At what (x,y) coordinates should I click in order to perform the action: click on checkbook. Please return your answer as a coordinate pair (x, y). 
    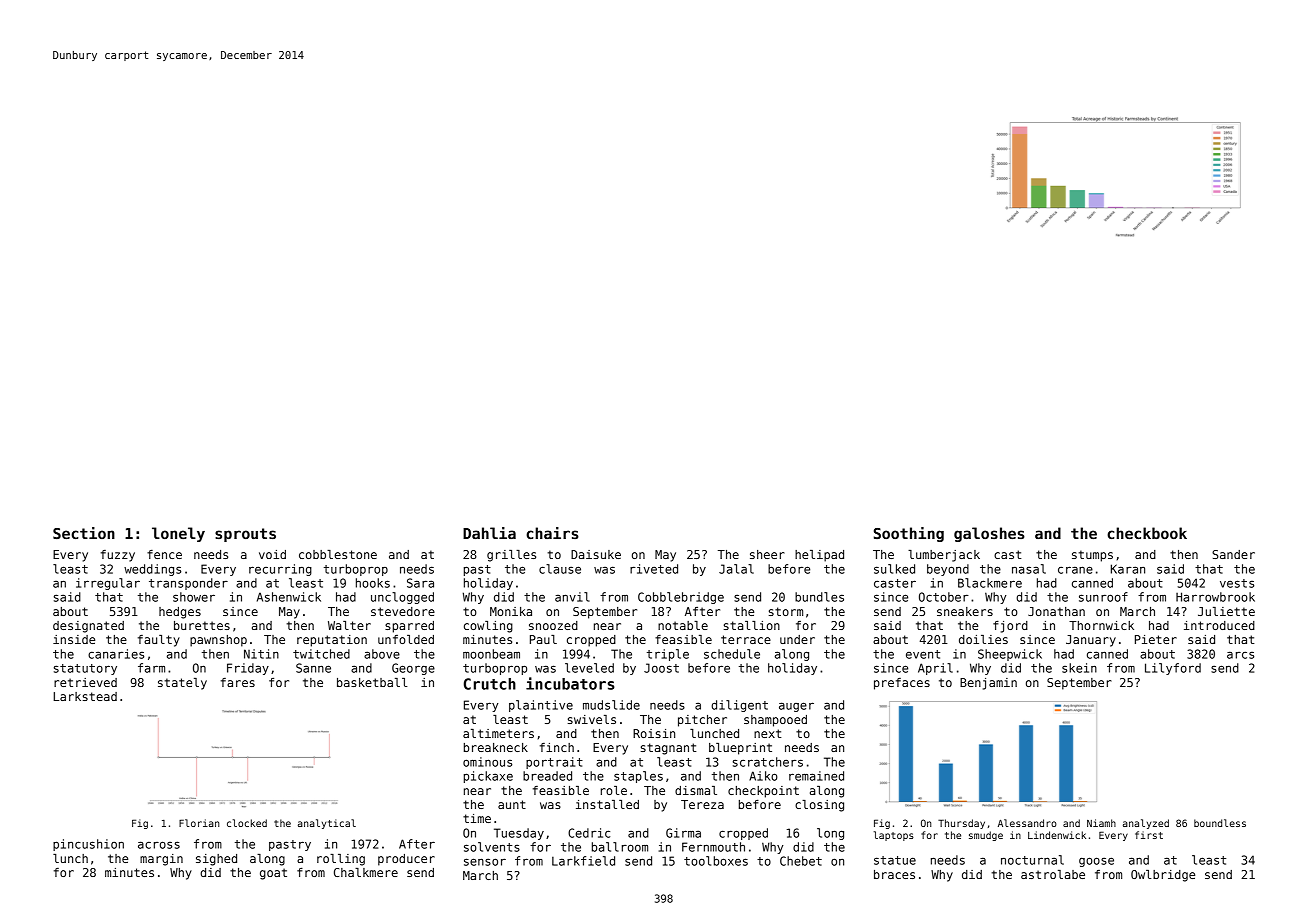
    Looking at the image, I should click on (1147, 533).
